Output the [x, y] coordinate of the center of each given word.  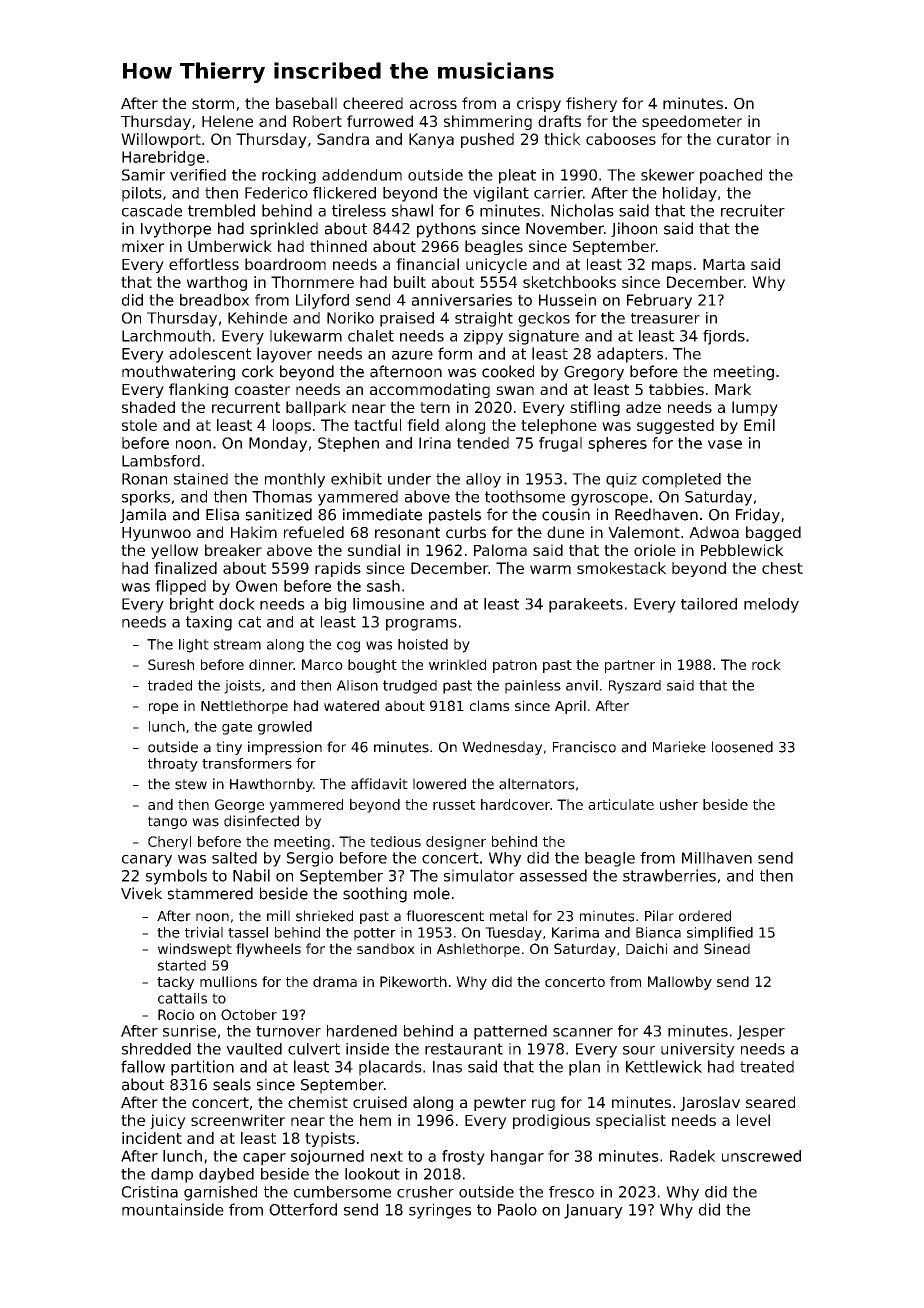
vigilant [501, 194]
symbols [176, 877]
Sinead [727, 948]
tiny [229, 748]
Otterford [303, 1209]
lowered [439, 784]
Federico [276, 193]
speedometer [692, 122]
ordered [705, 916]
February [659, 301]
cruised [380, 1102]
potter [375, 934]
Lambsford [161, 461]
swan [515, 390]
